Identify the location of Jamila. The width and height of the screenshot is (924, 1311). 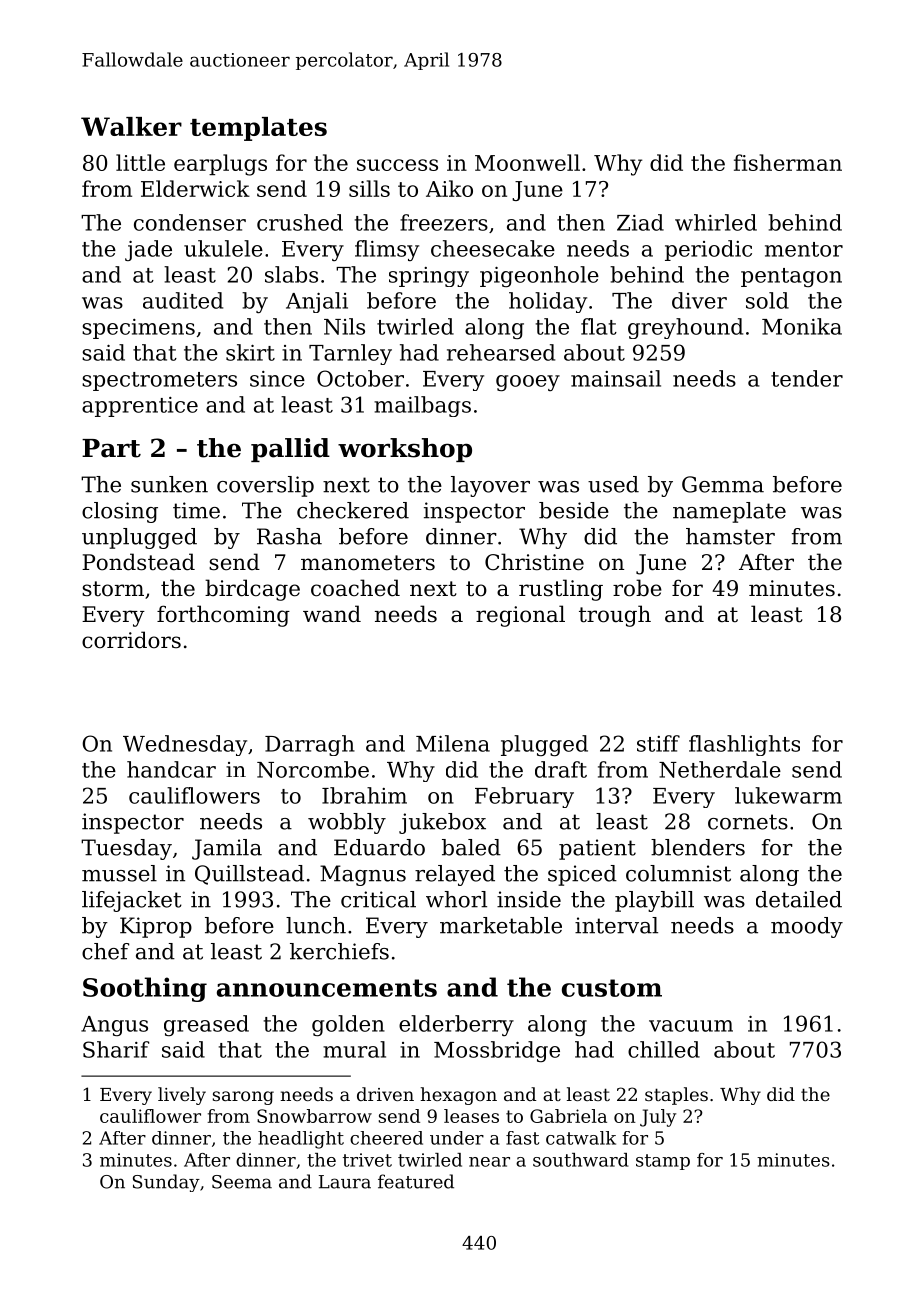
(227, 849).
